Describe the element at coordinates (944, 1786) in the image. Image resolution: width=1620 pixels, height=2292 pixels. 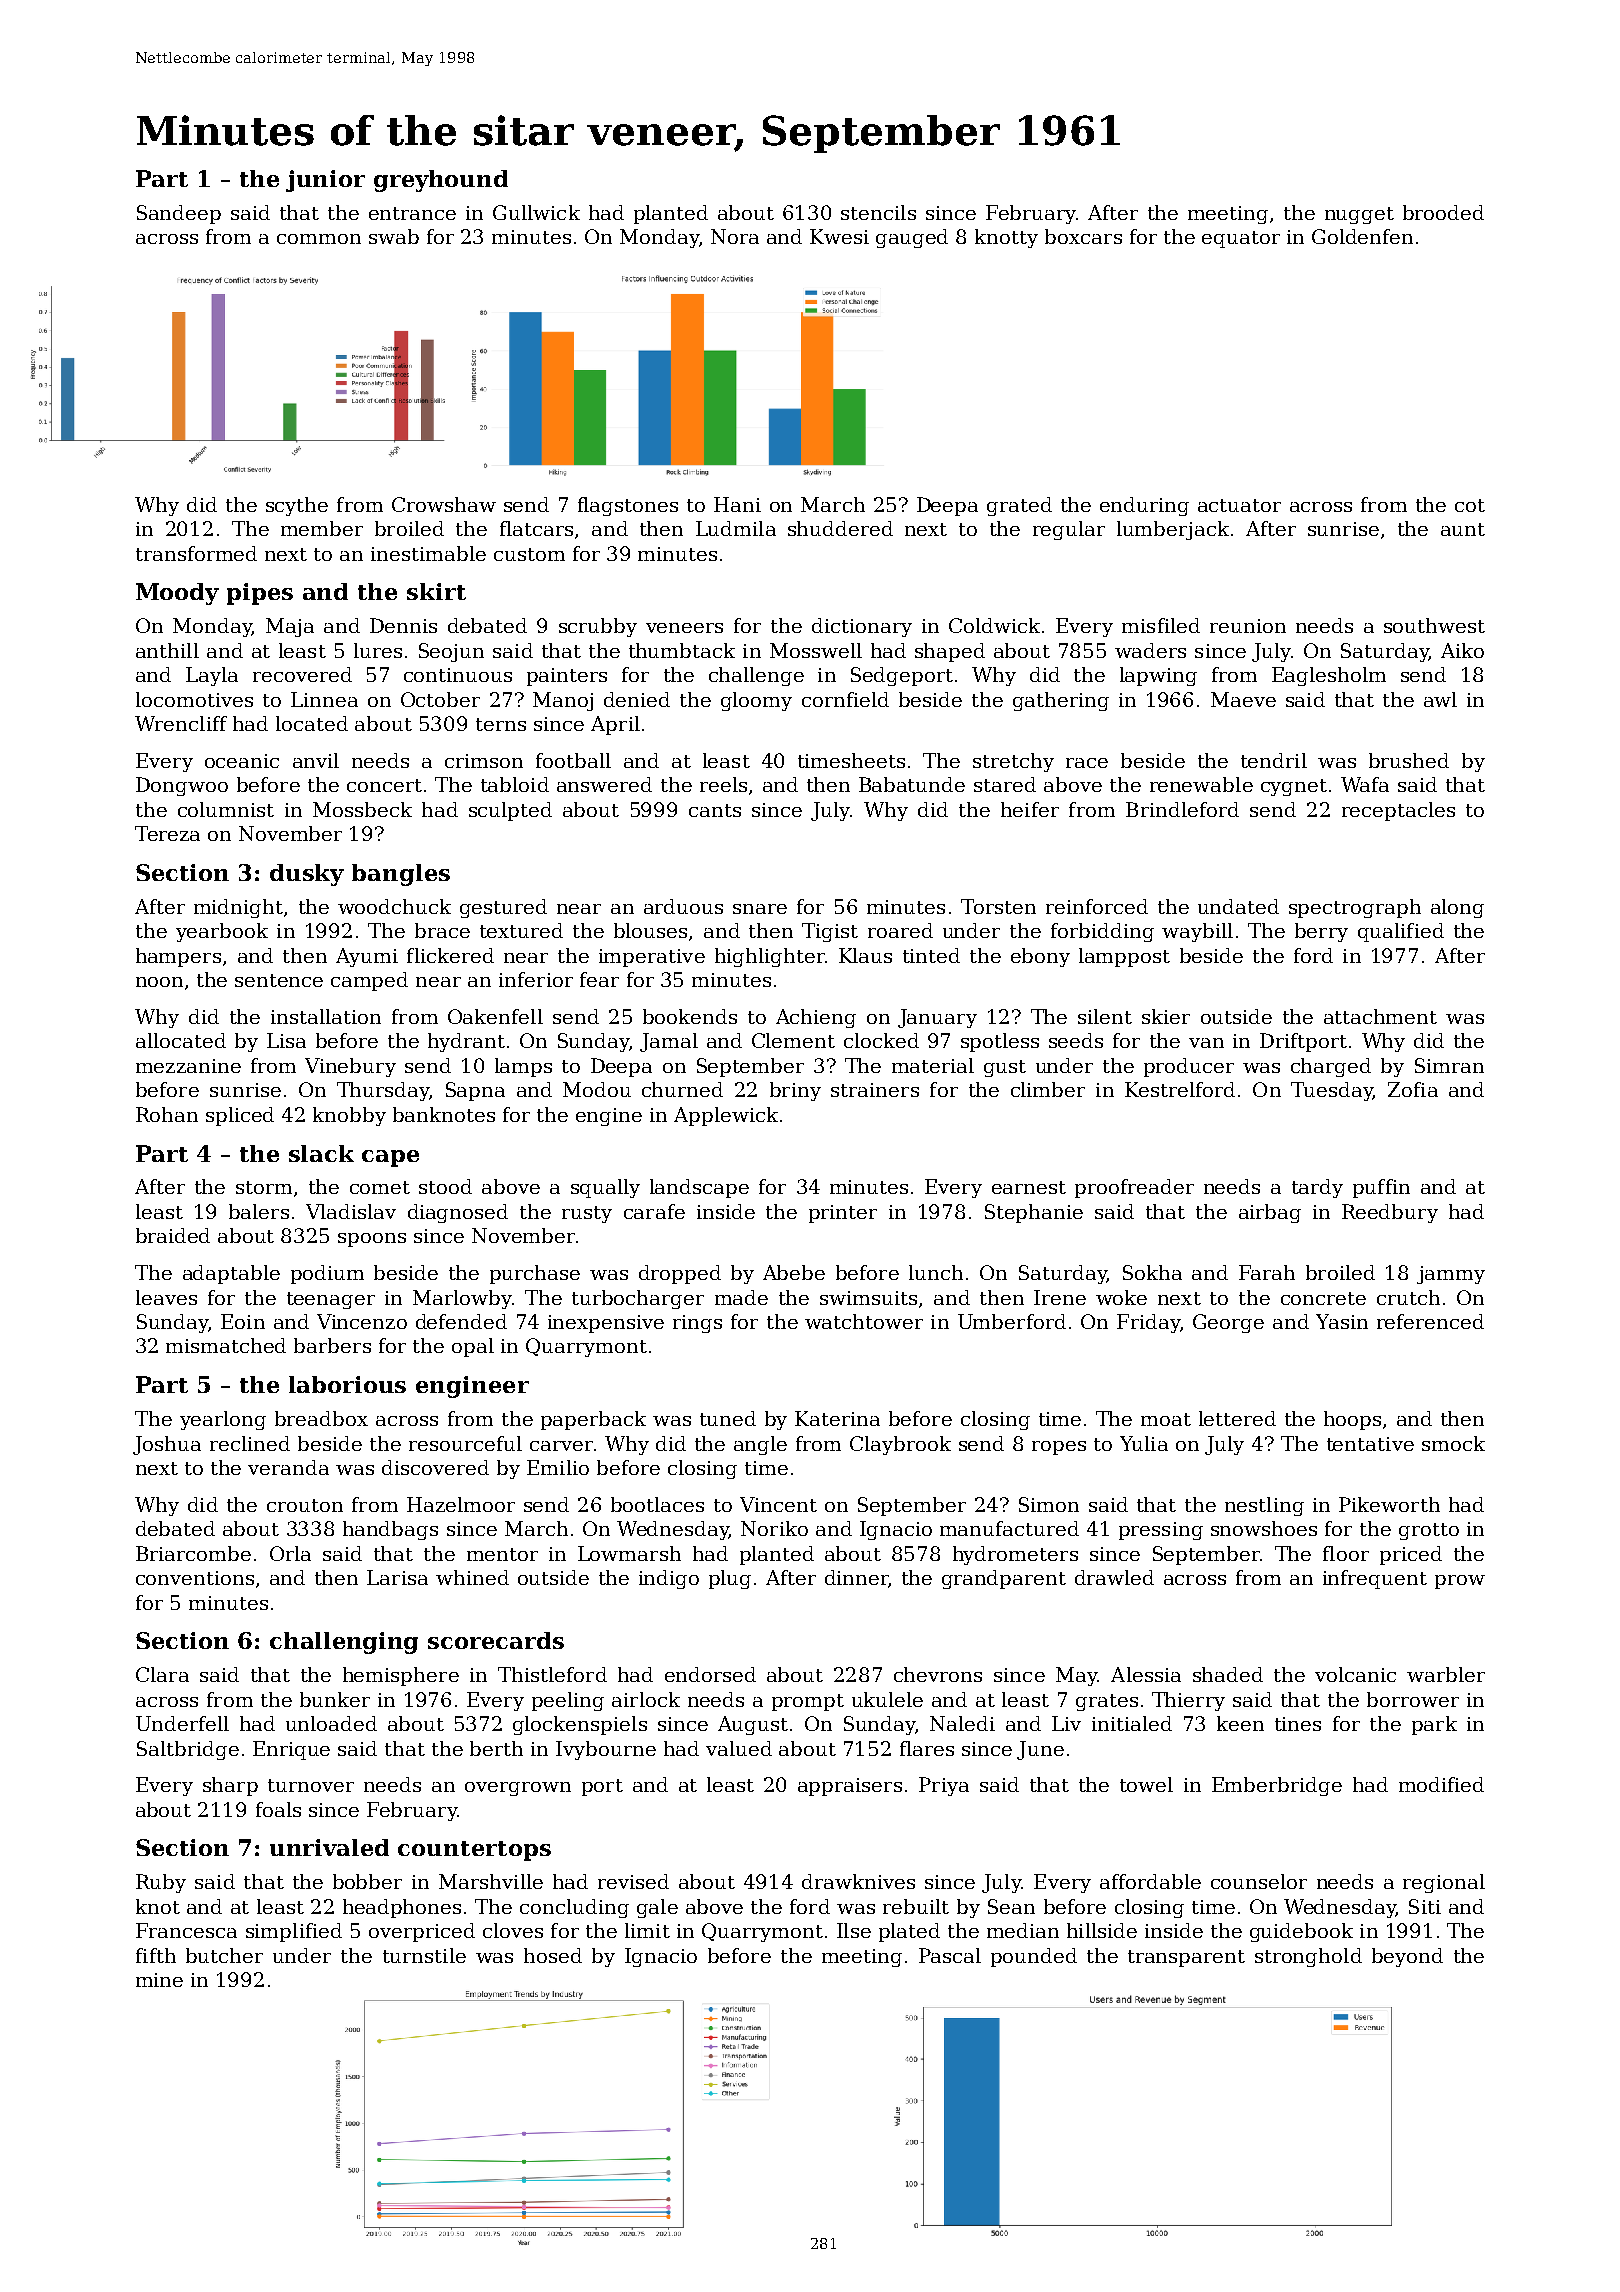
I see `Priya` at that location.
